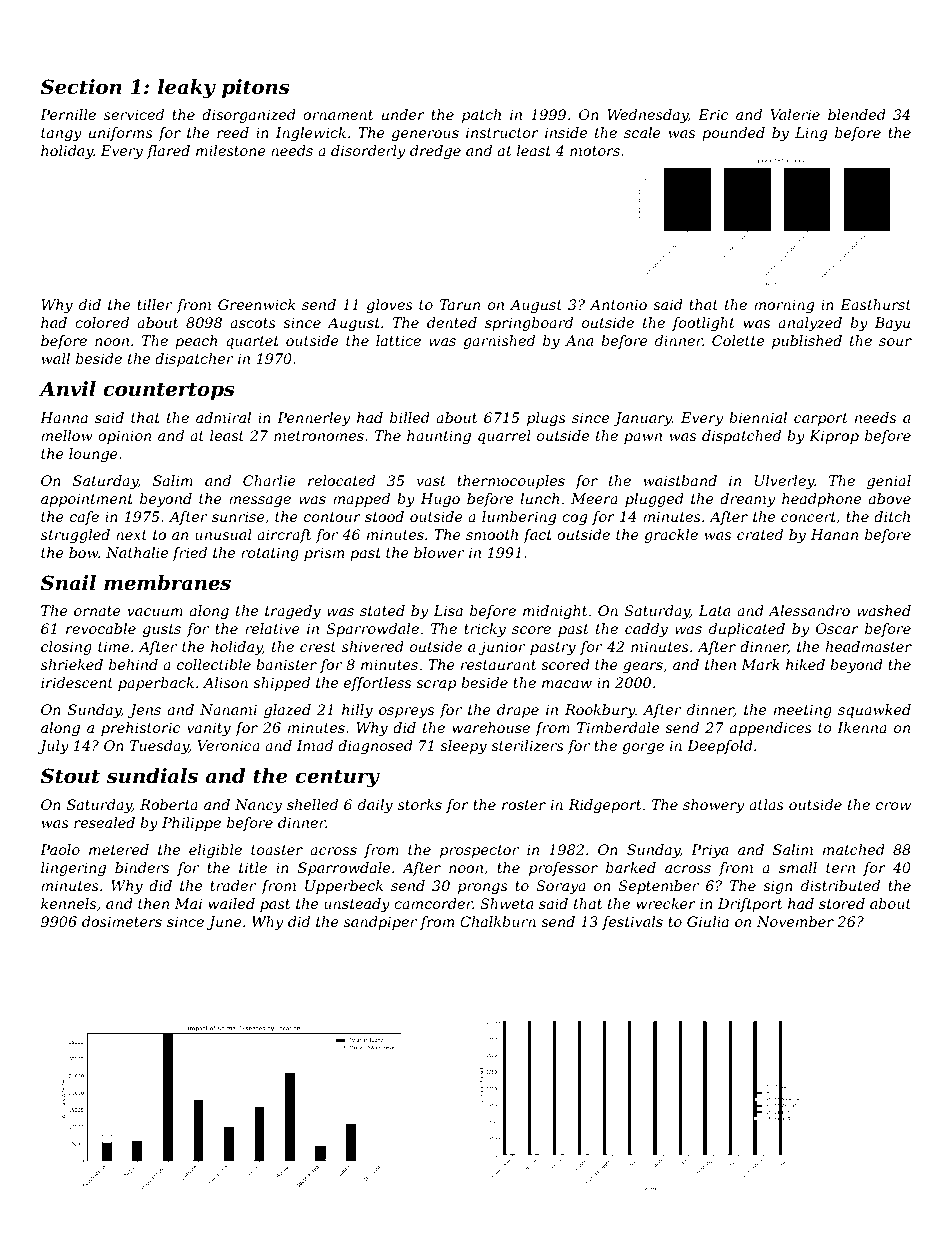  What do you see at coordinates (537, 536) in the screenshot?
I see `fact` at bounding box center [537, 536].
